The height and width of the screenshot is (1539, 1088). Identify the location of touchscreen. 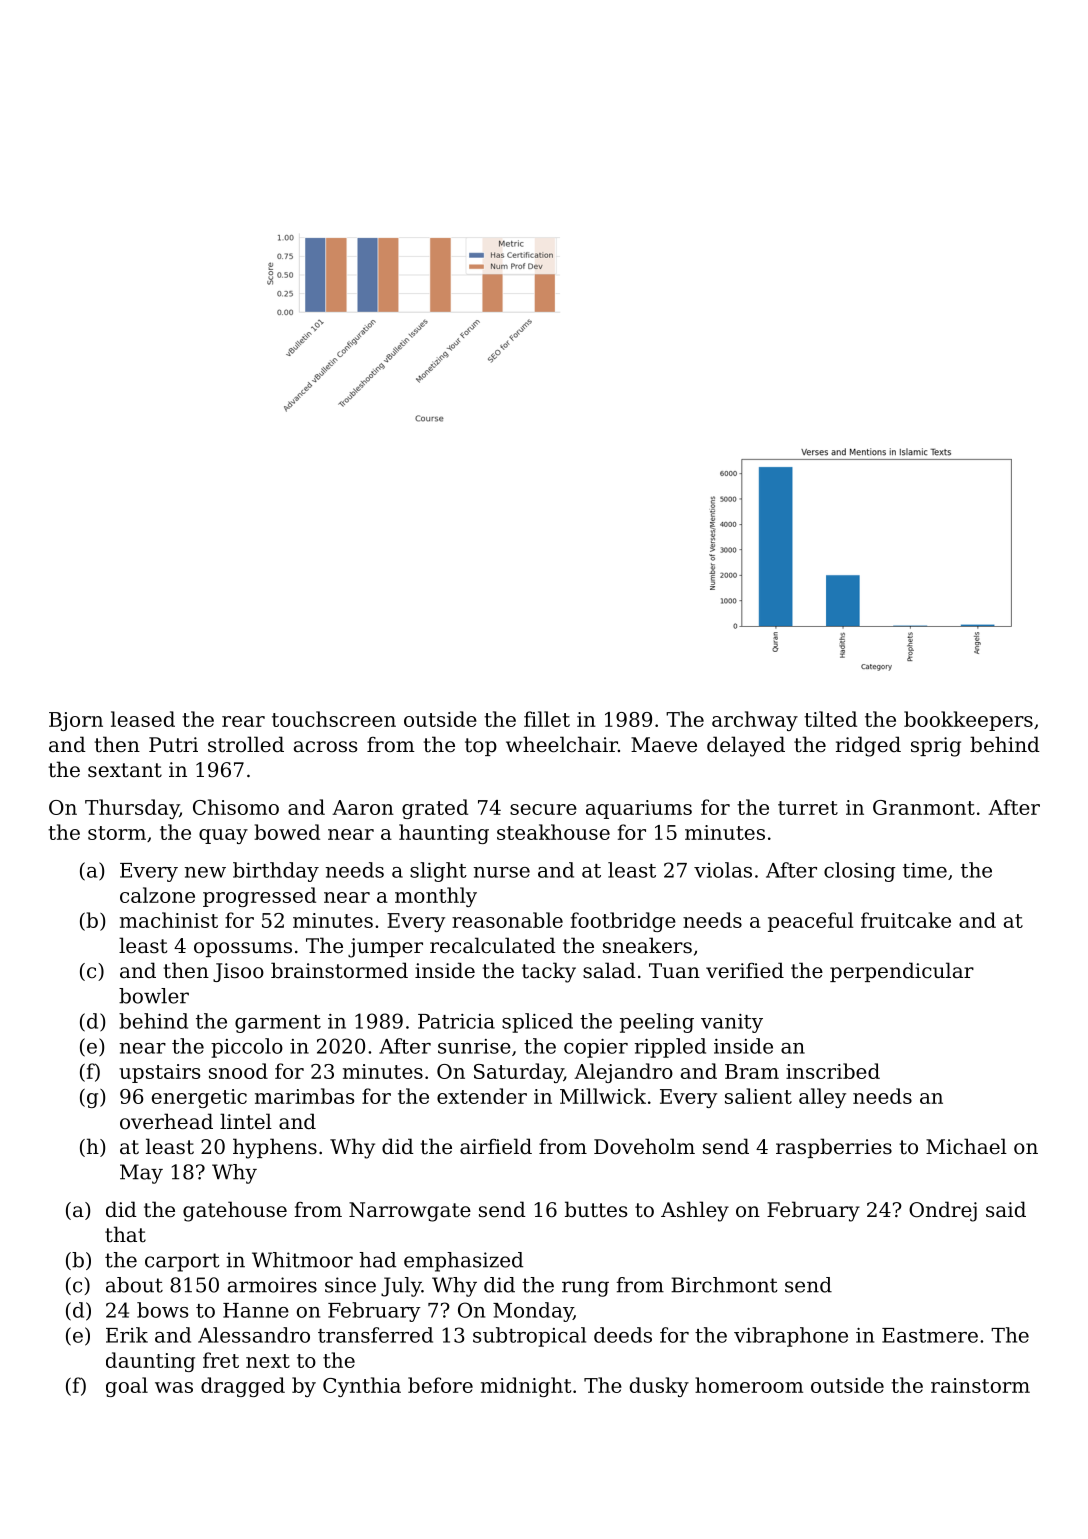
(334, 719).
